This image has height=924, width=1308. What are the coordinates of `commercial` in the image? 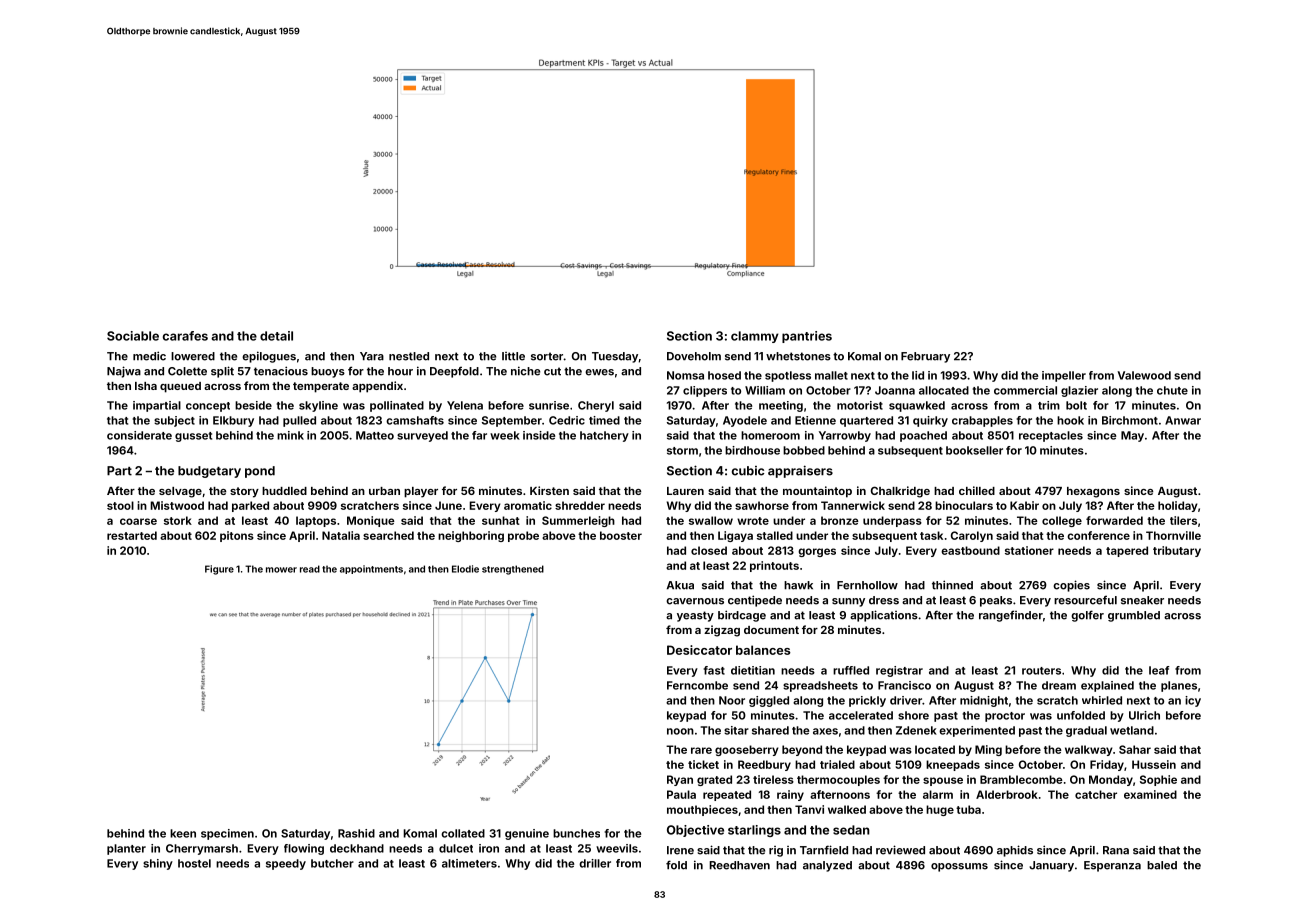 It's located at (1025, 390).
